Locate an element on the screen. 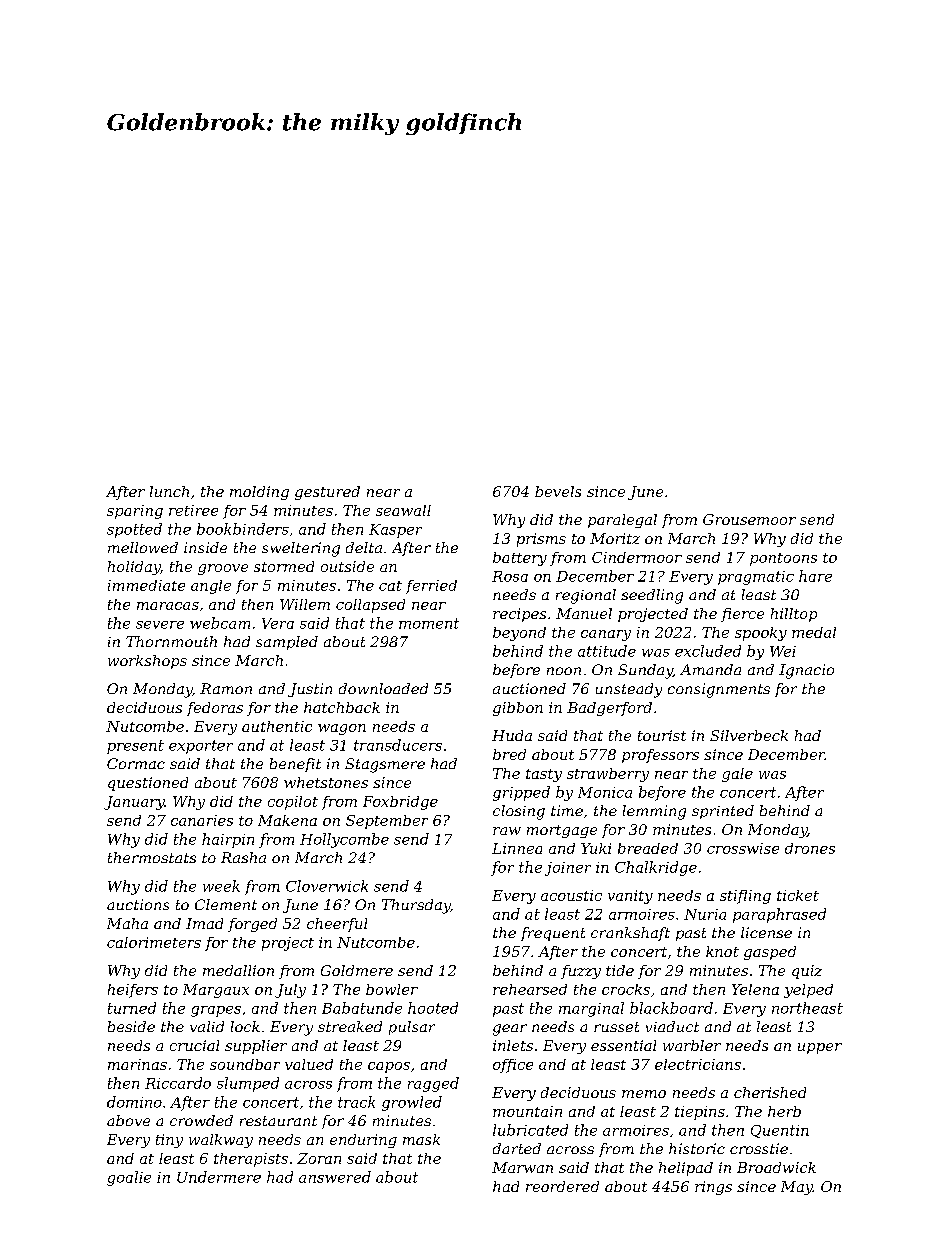  Grousemoor is located at coordinates (749, 519).
